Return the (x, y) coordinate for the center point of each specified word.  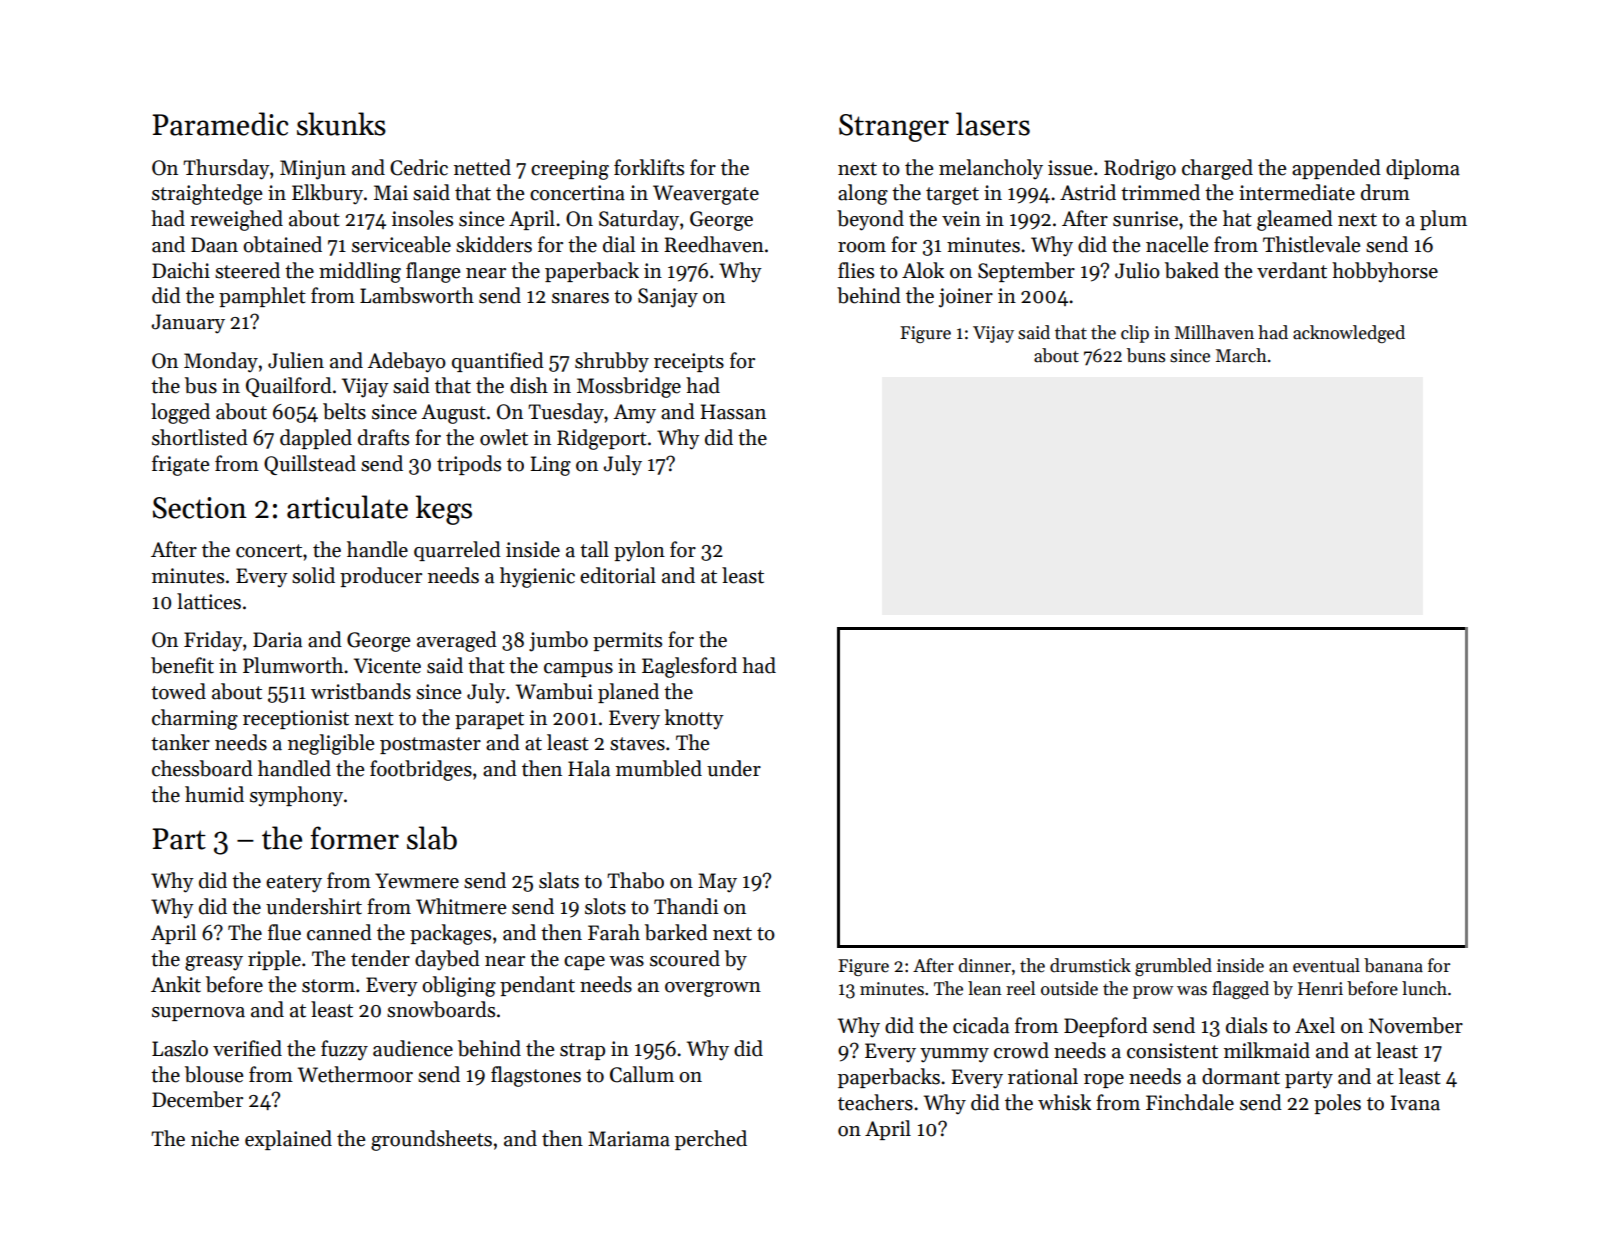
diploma (1423, 169)
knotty (694, 719)
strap (582, 1051)
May (717, 882)
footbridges (421, 770)
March (1241, 355)
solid (313, 575)
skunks (341, 124)
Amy (634, 413)
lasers (993, 124)
